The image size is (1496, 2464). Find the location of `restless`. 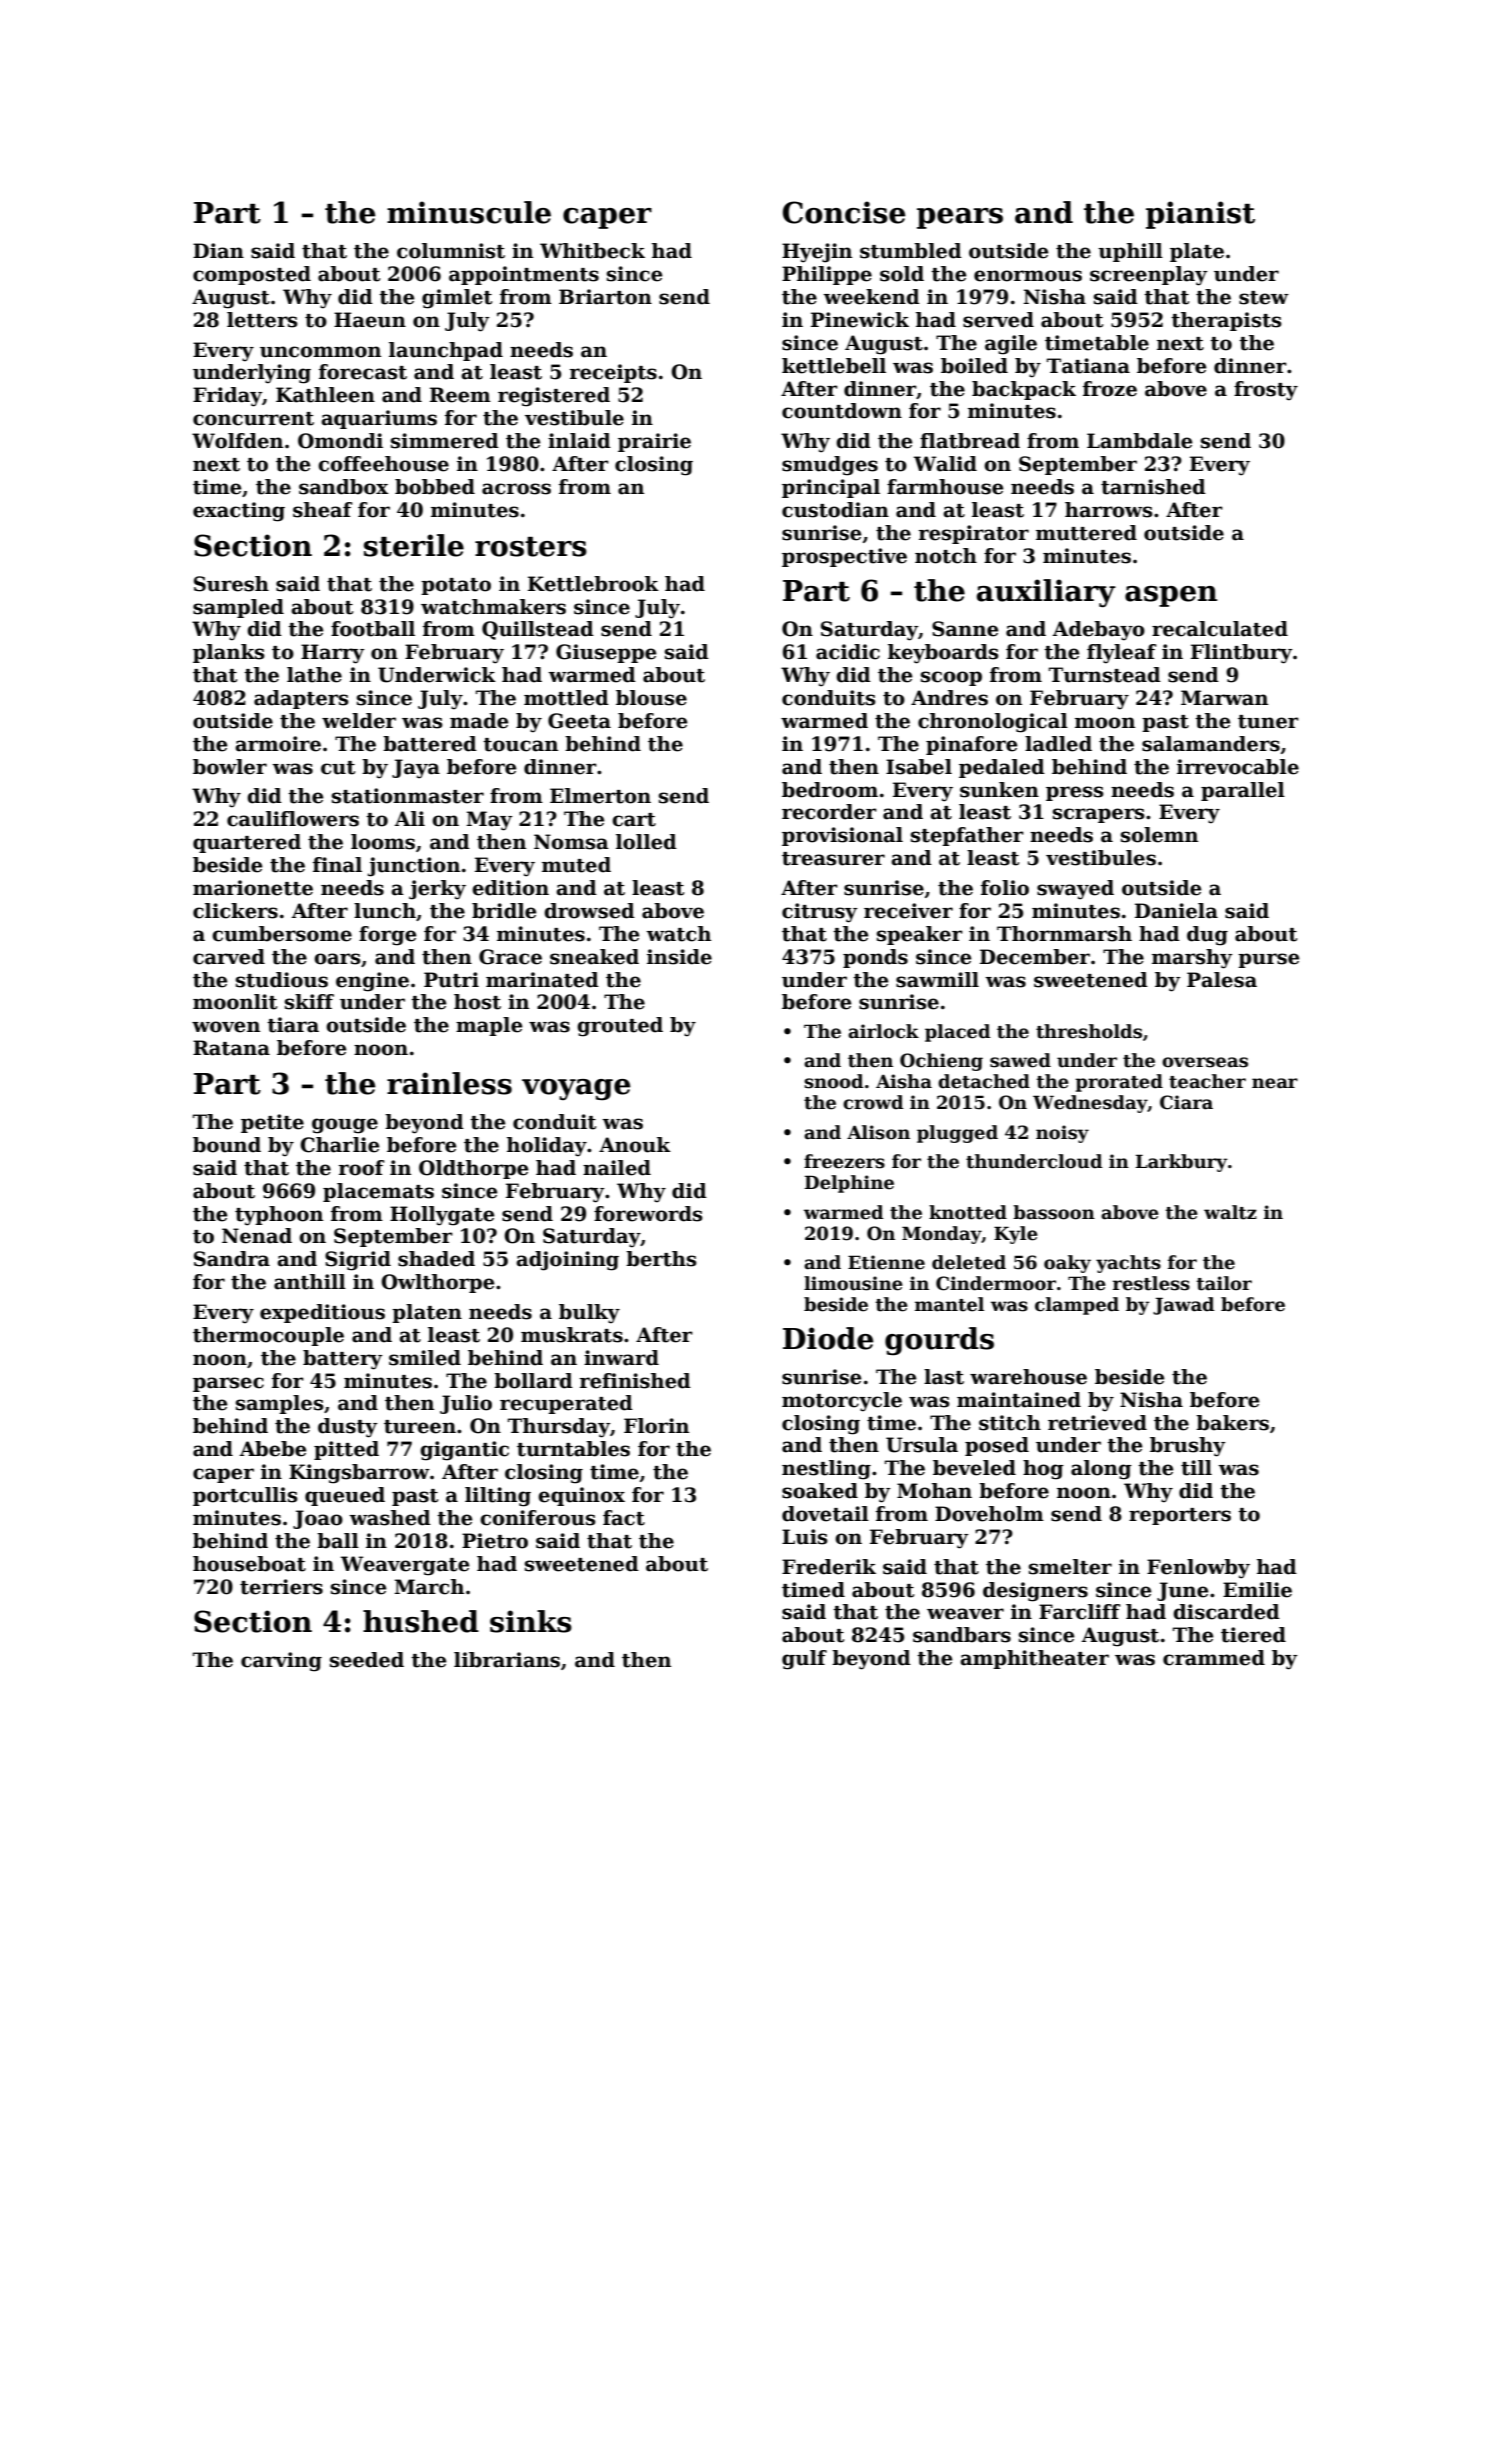

restless is located at coordinates (1151, 1283).
